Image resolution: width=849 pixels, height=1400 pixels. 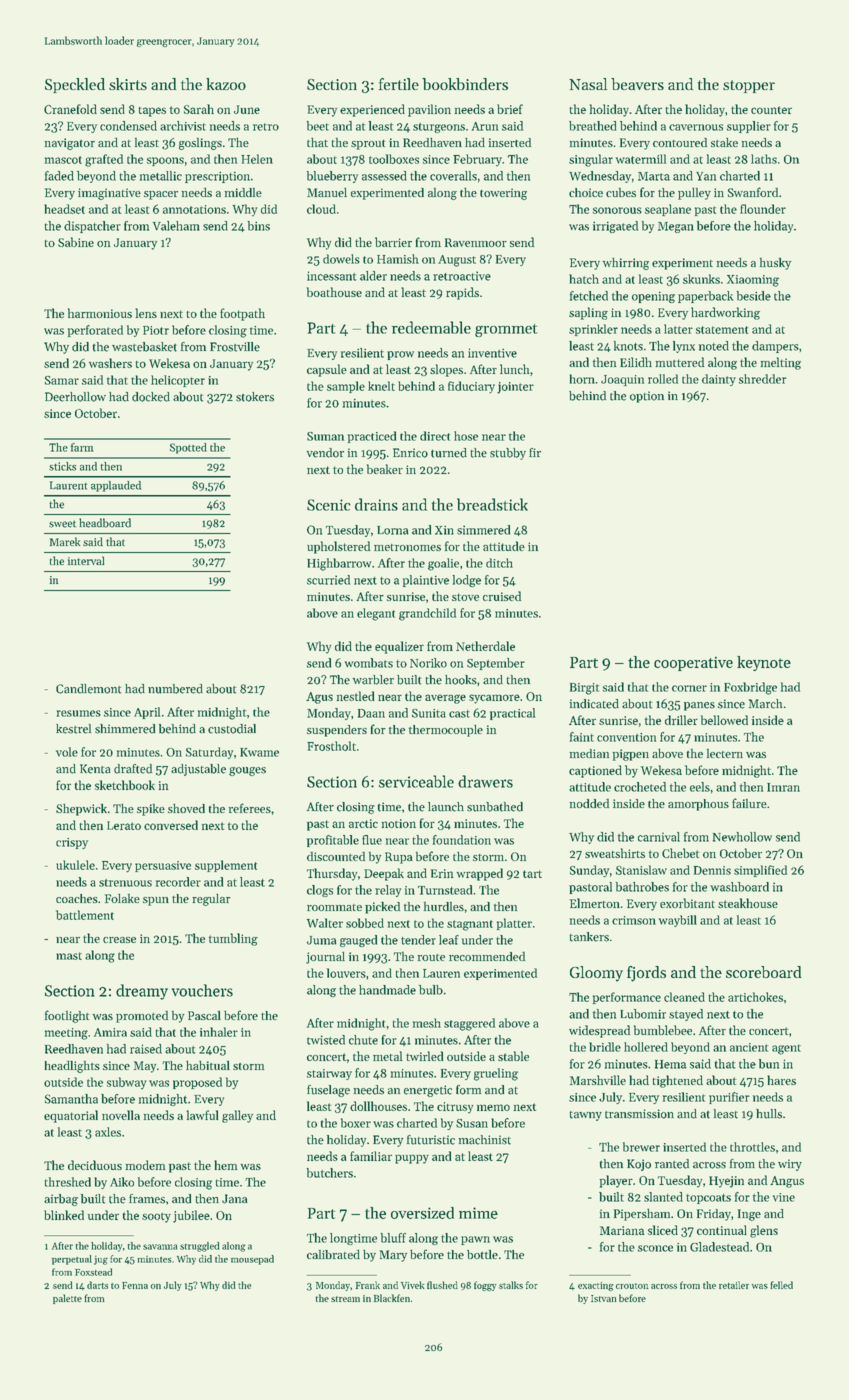 What do you see at coordinates (71, 1116) in the screenshot?
I see `equatorial` at bounding box center [71, 1116].
